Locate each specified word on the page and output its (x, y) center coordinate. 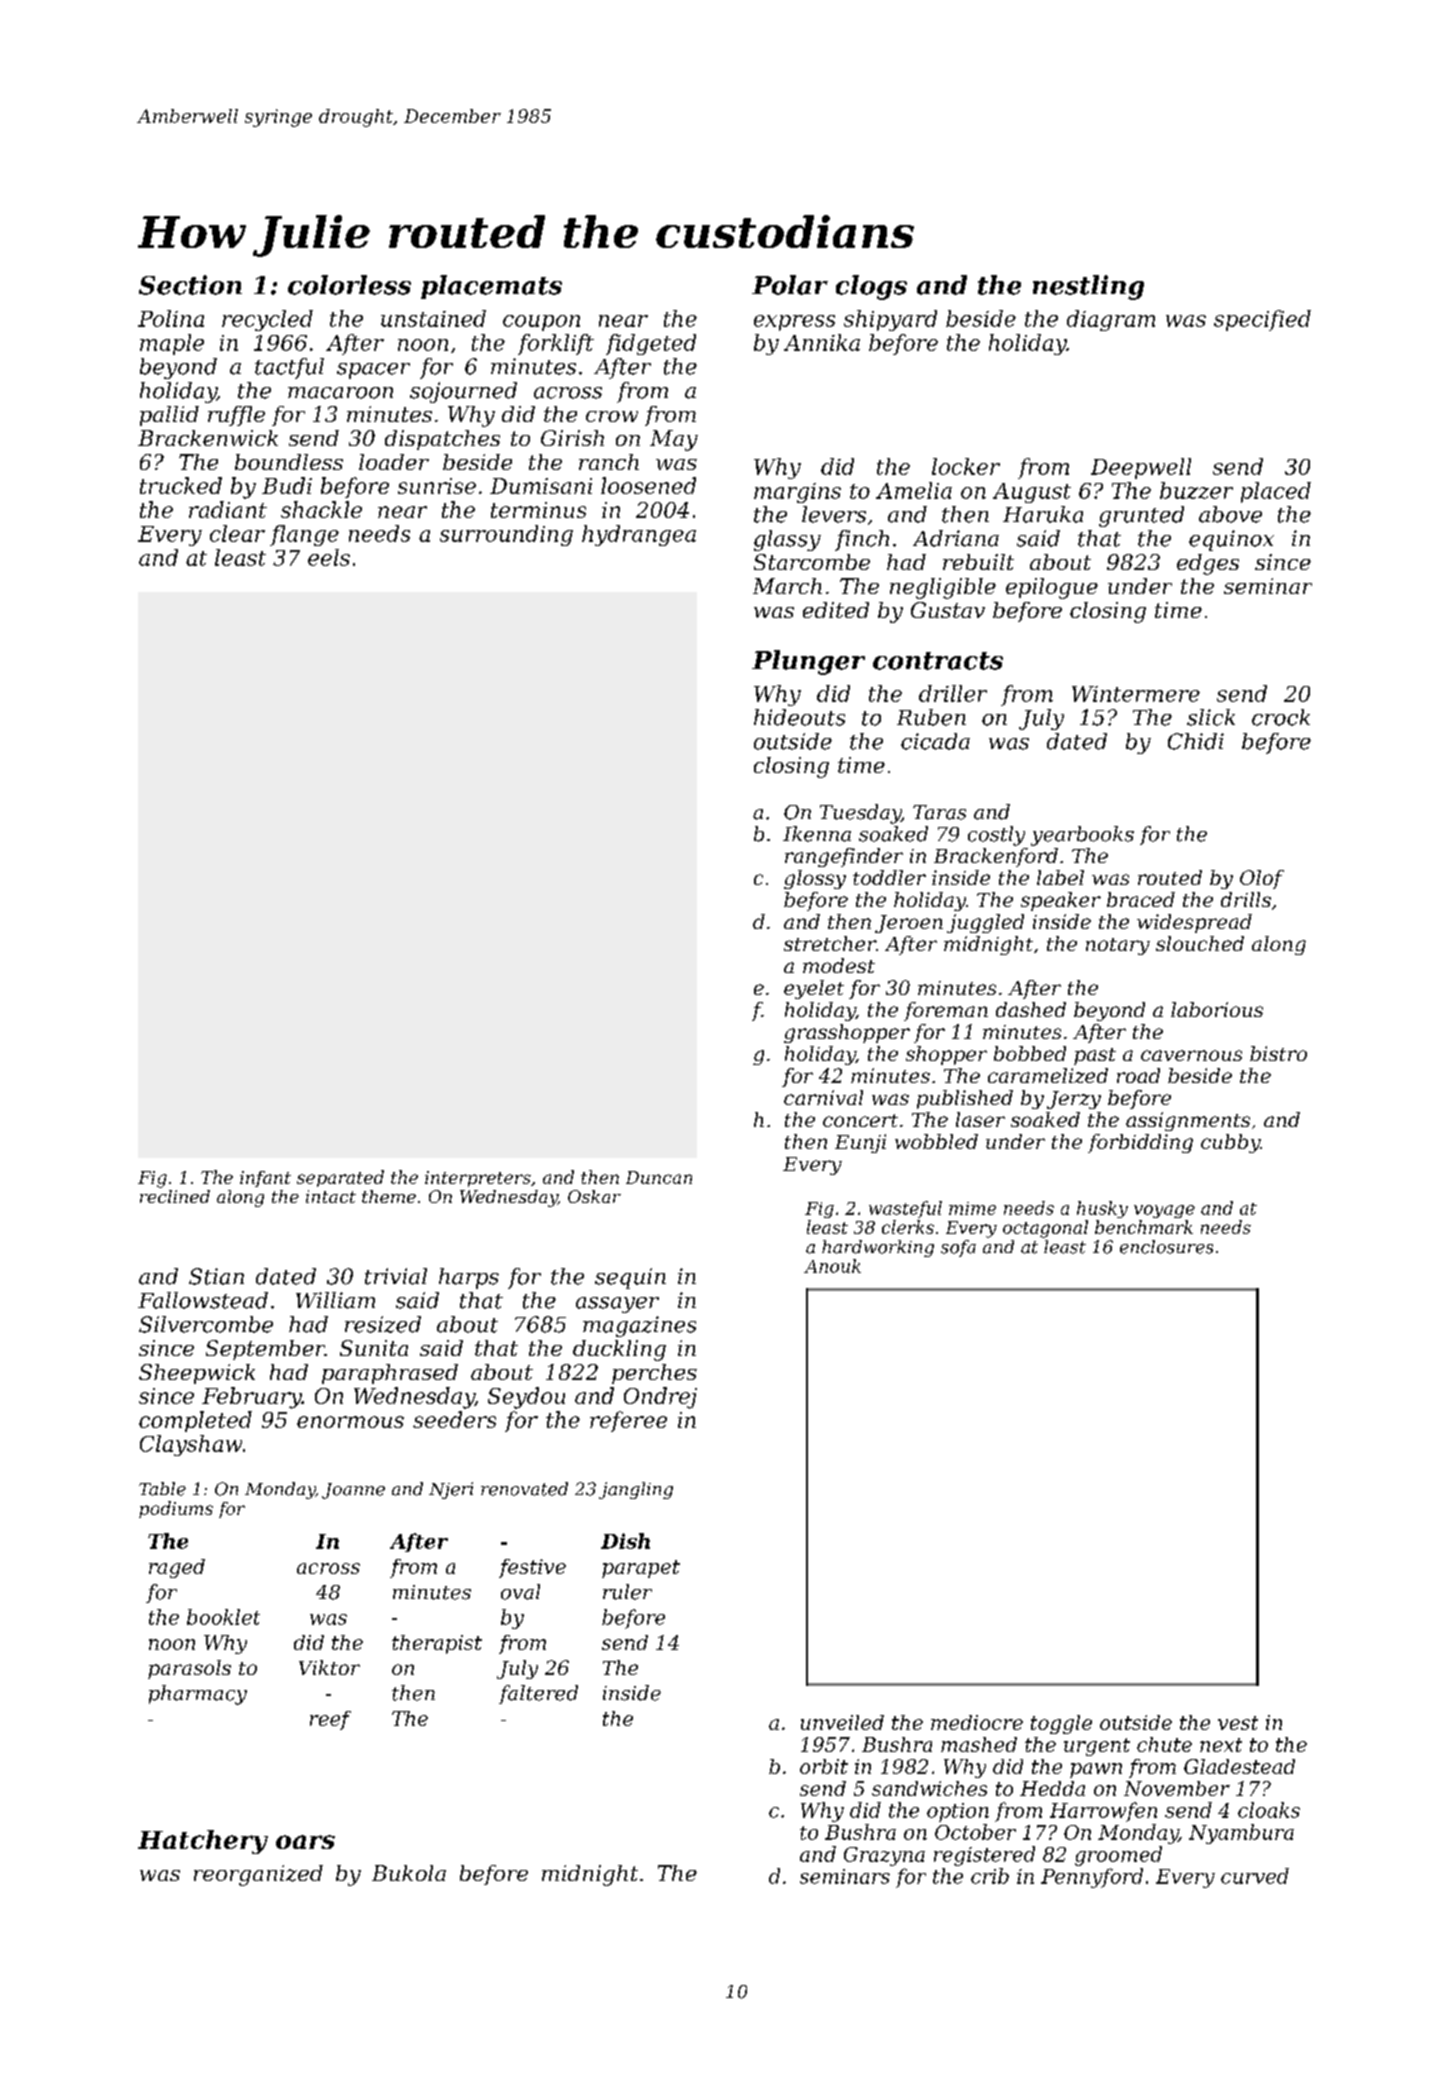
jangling (636, 1490)
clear (237, 533)
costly (996, 836)
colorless (349, 285)
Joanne (353, 1491)
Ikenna (817, 834)
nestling (1088, 287)
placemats (491, 287)
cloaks (1269, 1810)
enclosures (1166, 1247)
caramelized (1048, 1075)
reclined (175, 1196)
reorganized (258, 1875)
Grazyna (884, 1856)
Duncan (659, 1177)
